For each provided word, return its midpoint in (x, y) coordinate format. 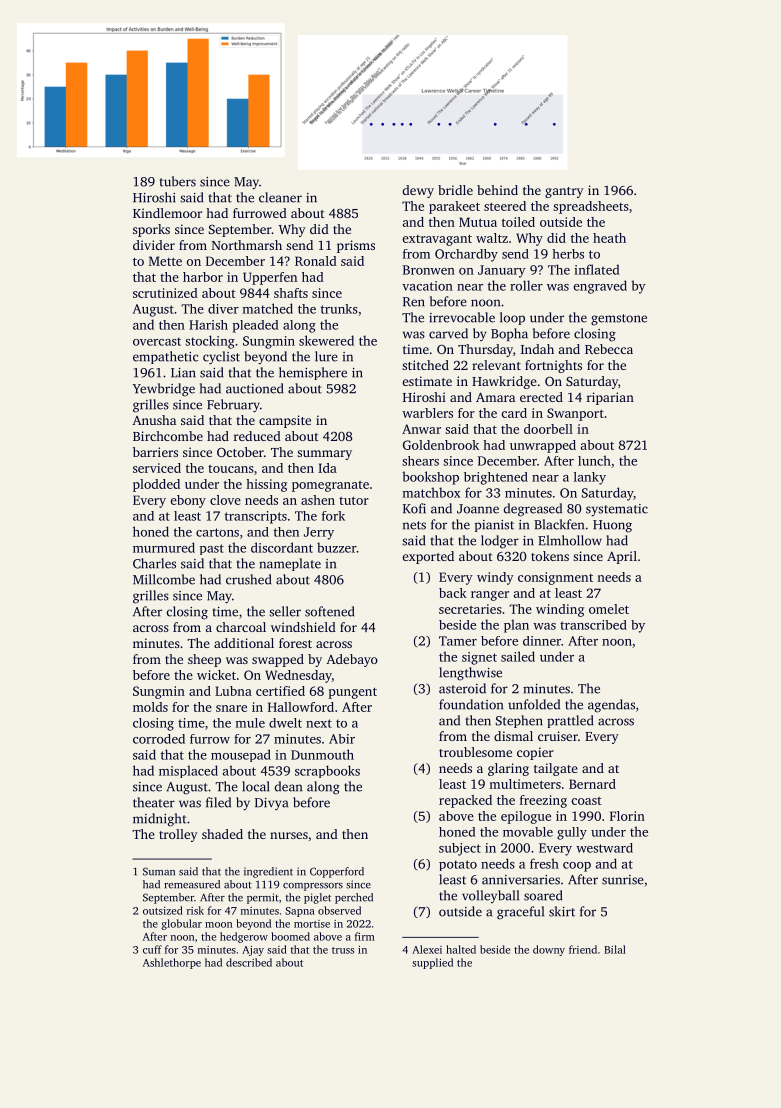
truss (343, 950)
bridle (455, 190)
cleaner (280, 197)
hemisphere (313, 373)
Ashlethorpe (172, 963)
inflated (597, 269)
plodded (156, 485)
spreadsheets (591, 207)
